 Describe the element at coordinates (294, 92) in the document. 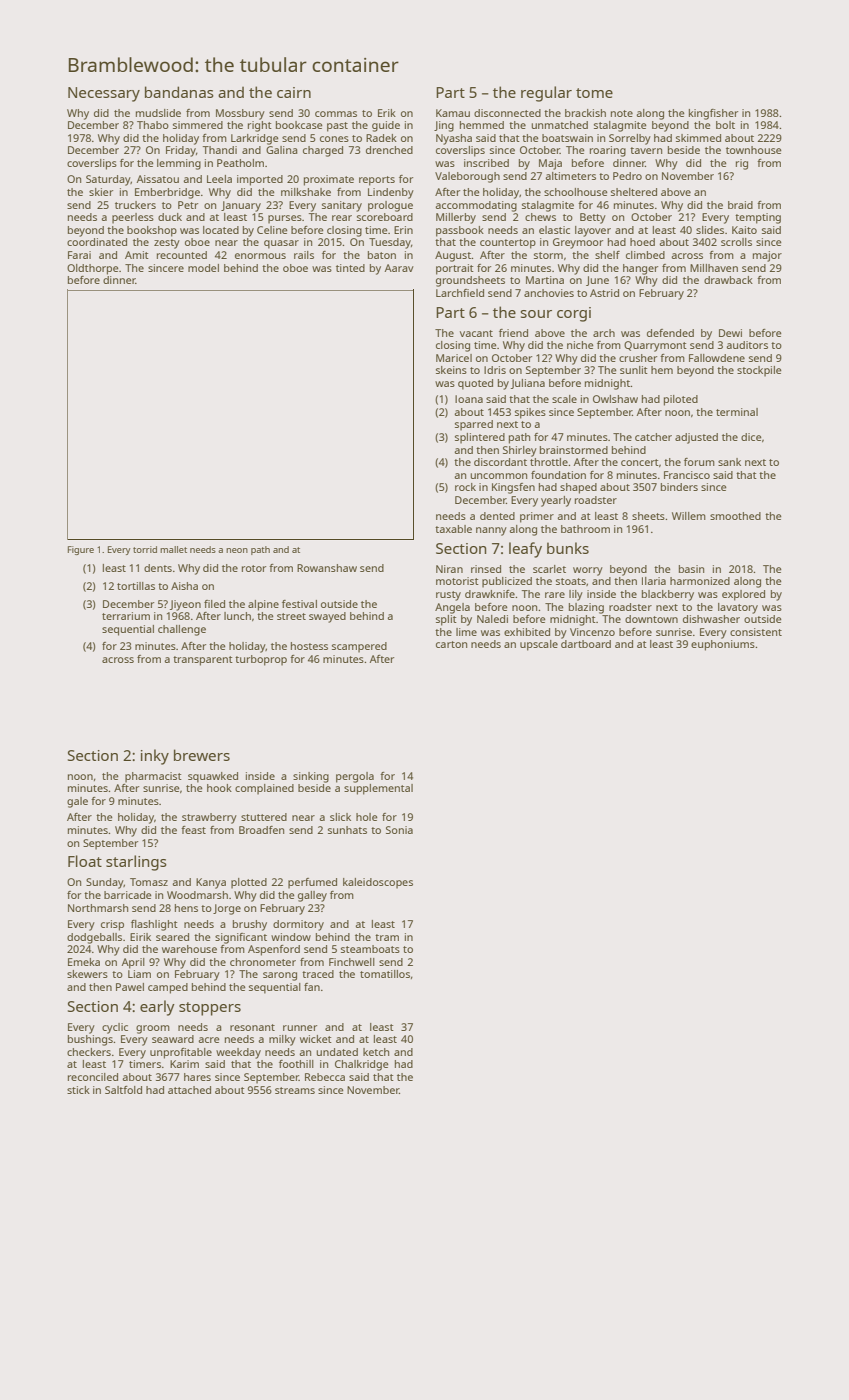

I see `cairn` at that location.
